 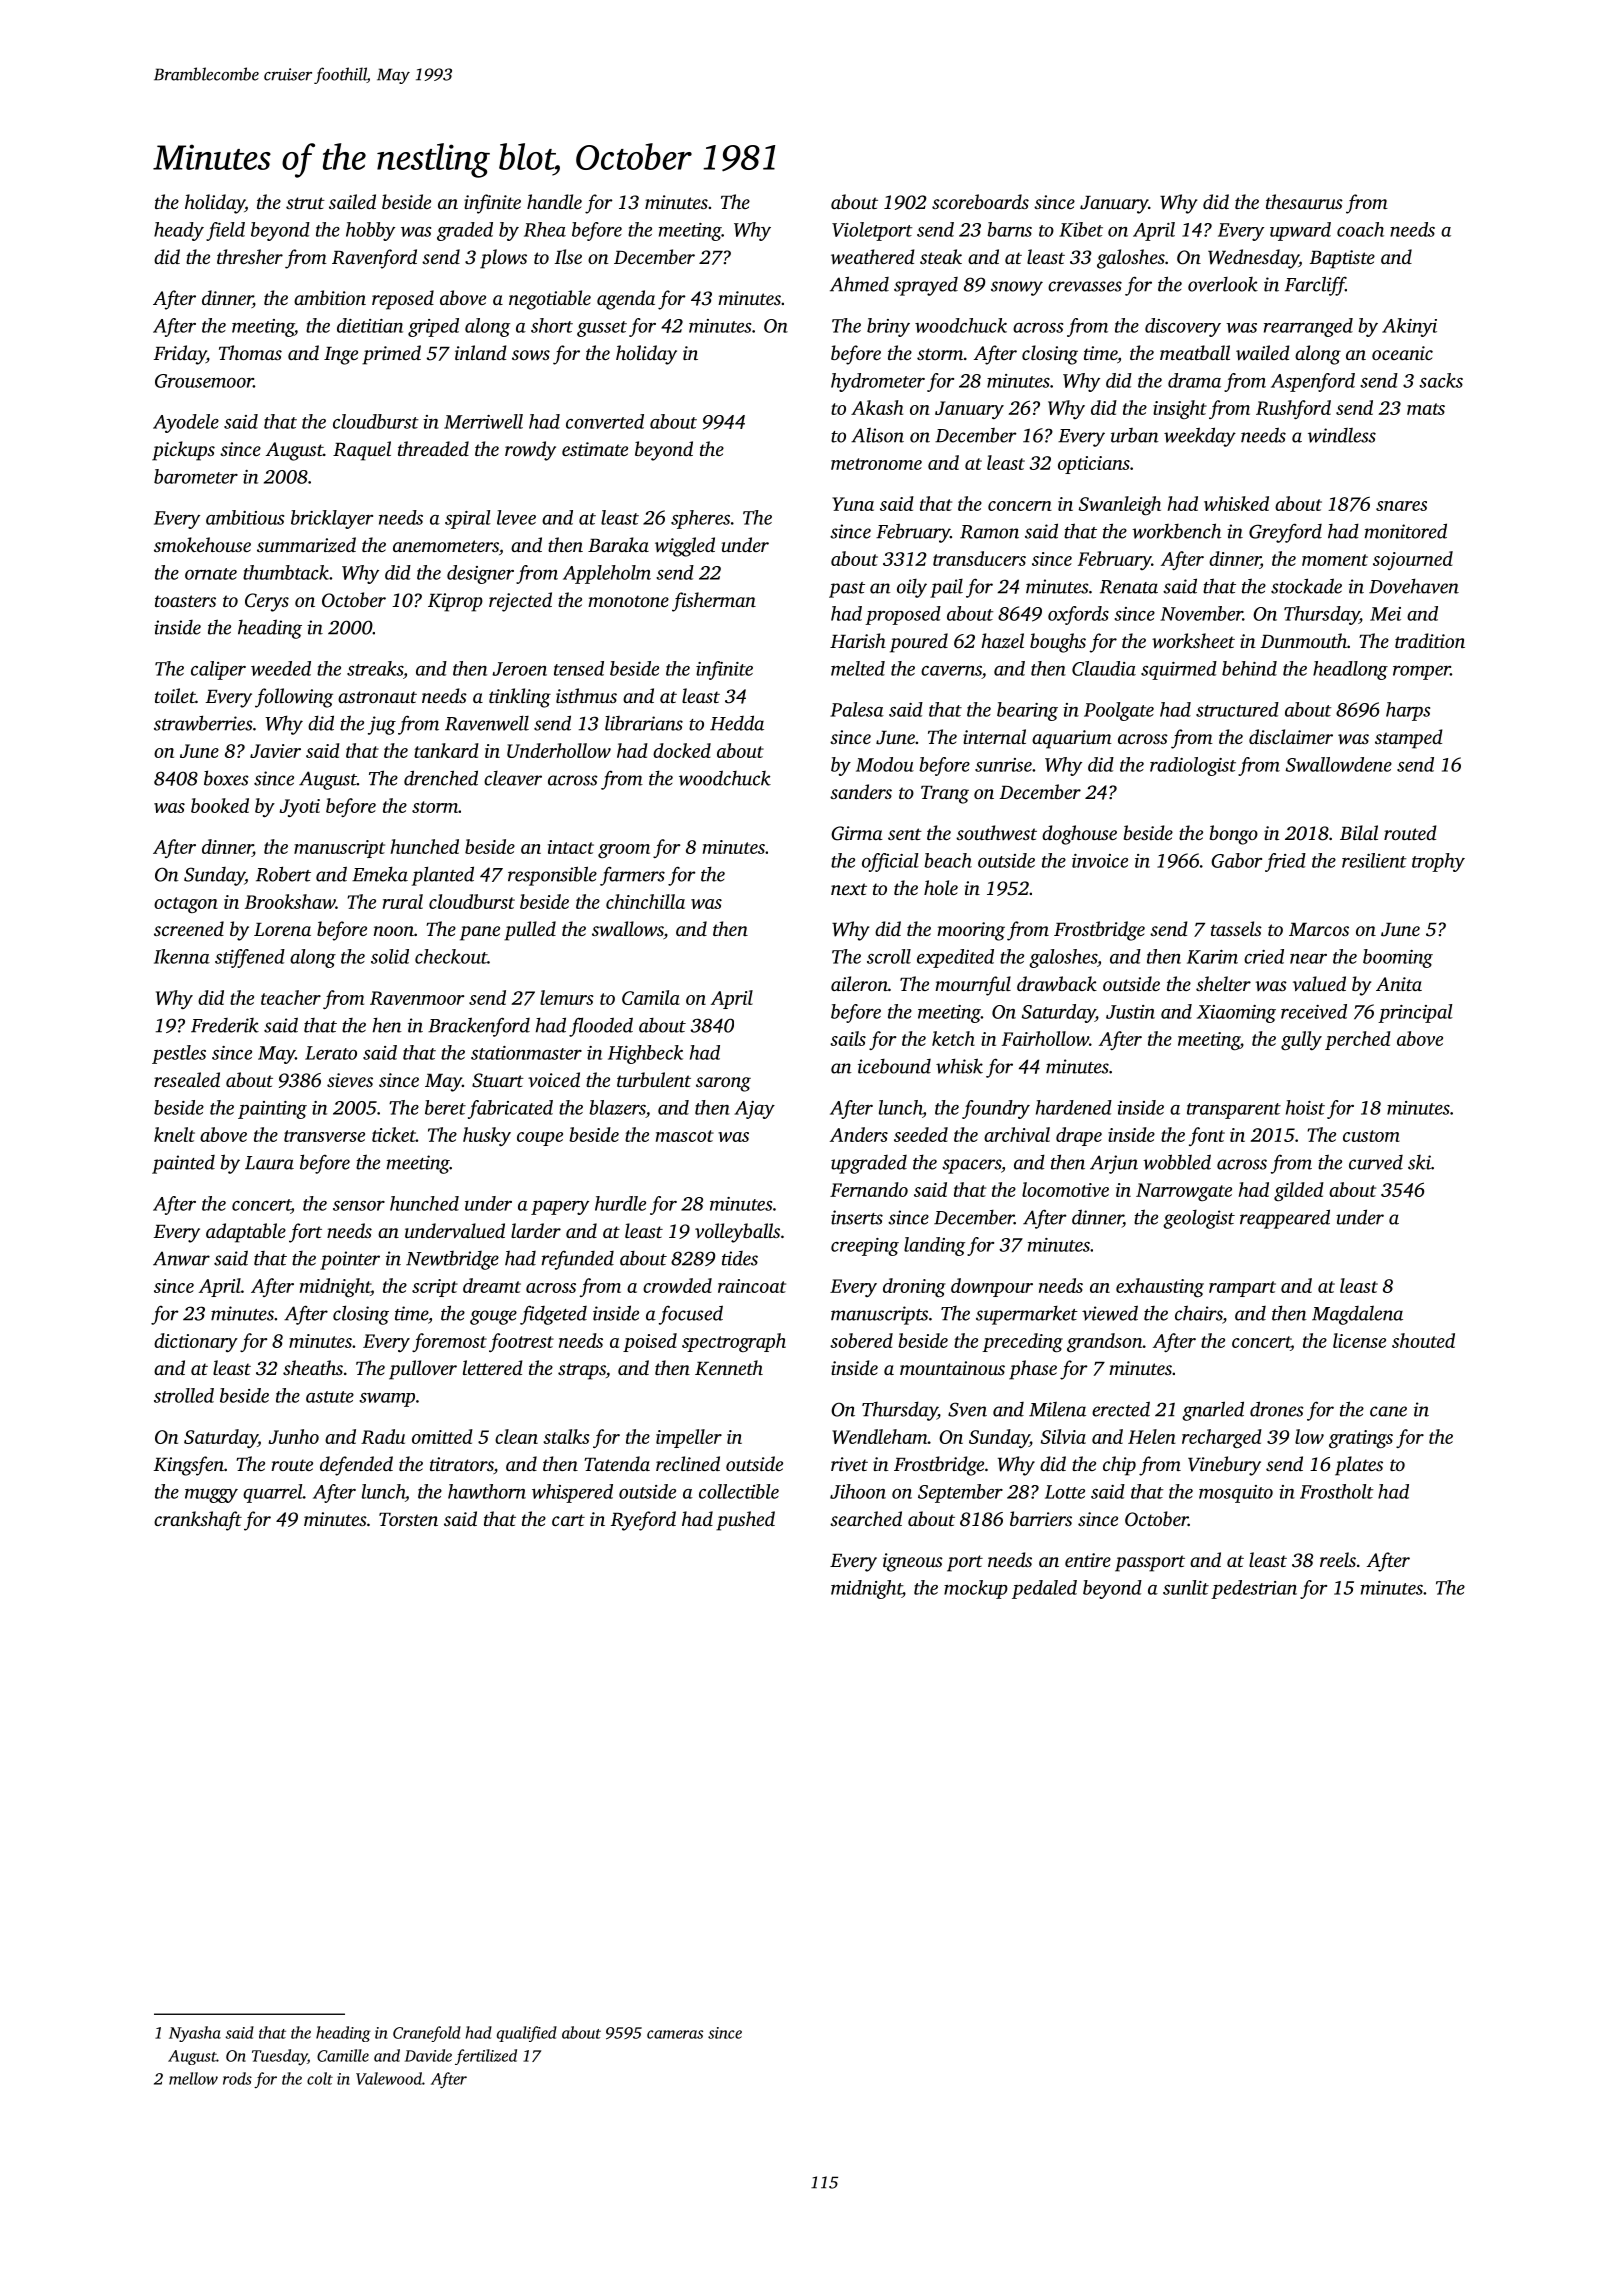 What do you see at coordinates (180, 355) in the document?
I see `Friday` at bounding box center [180, 355].
